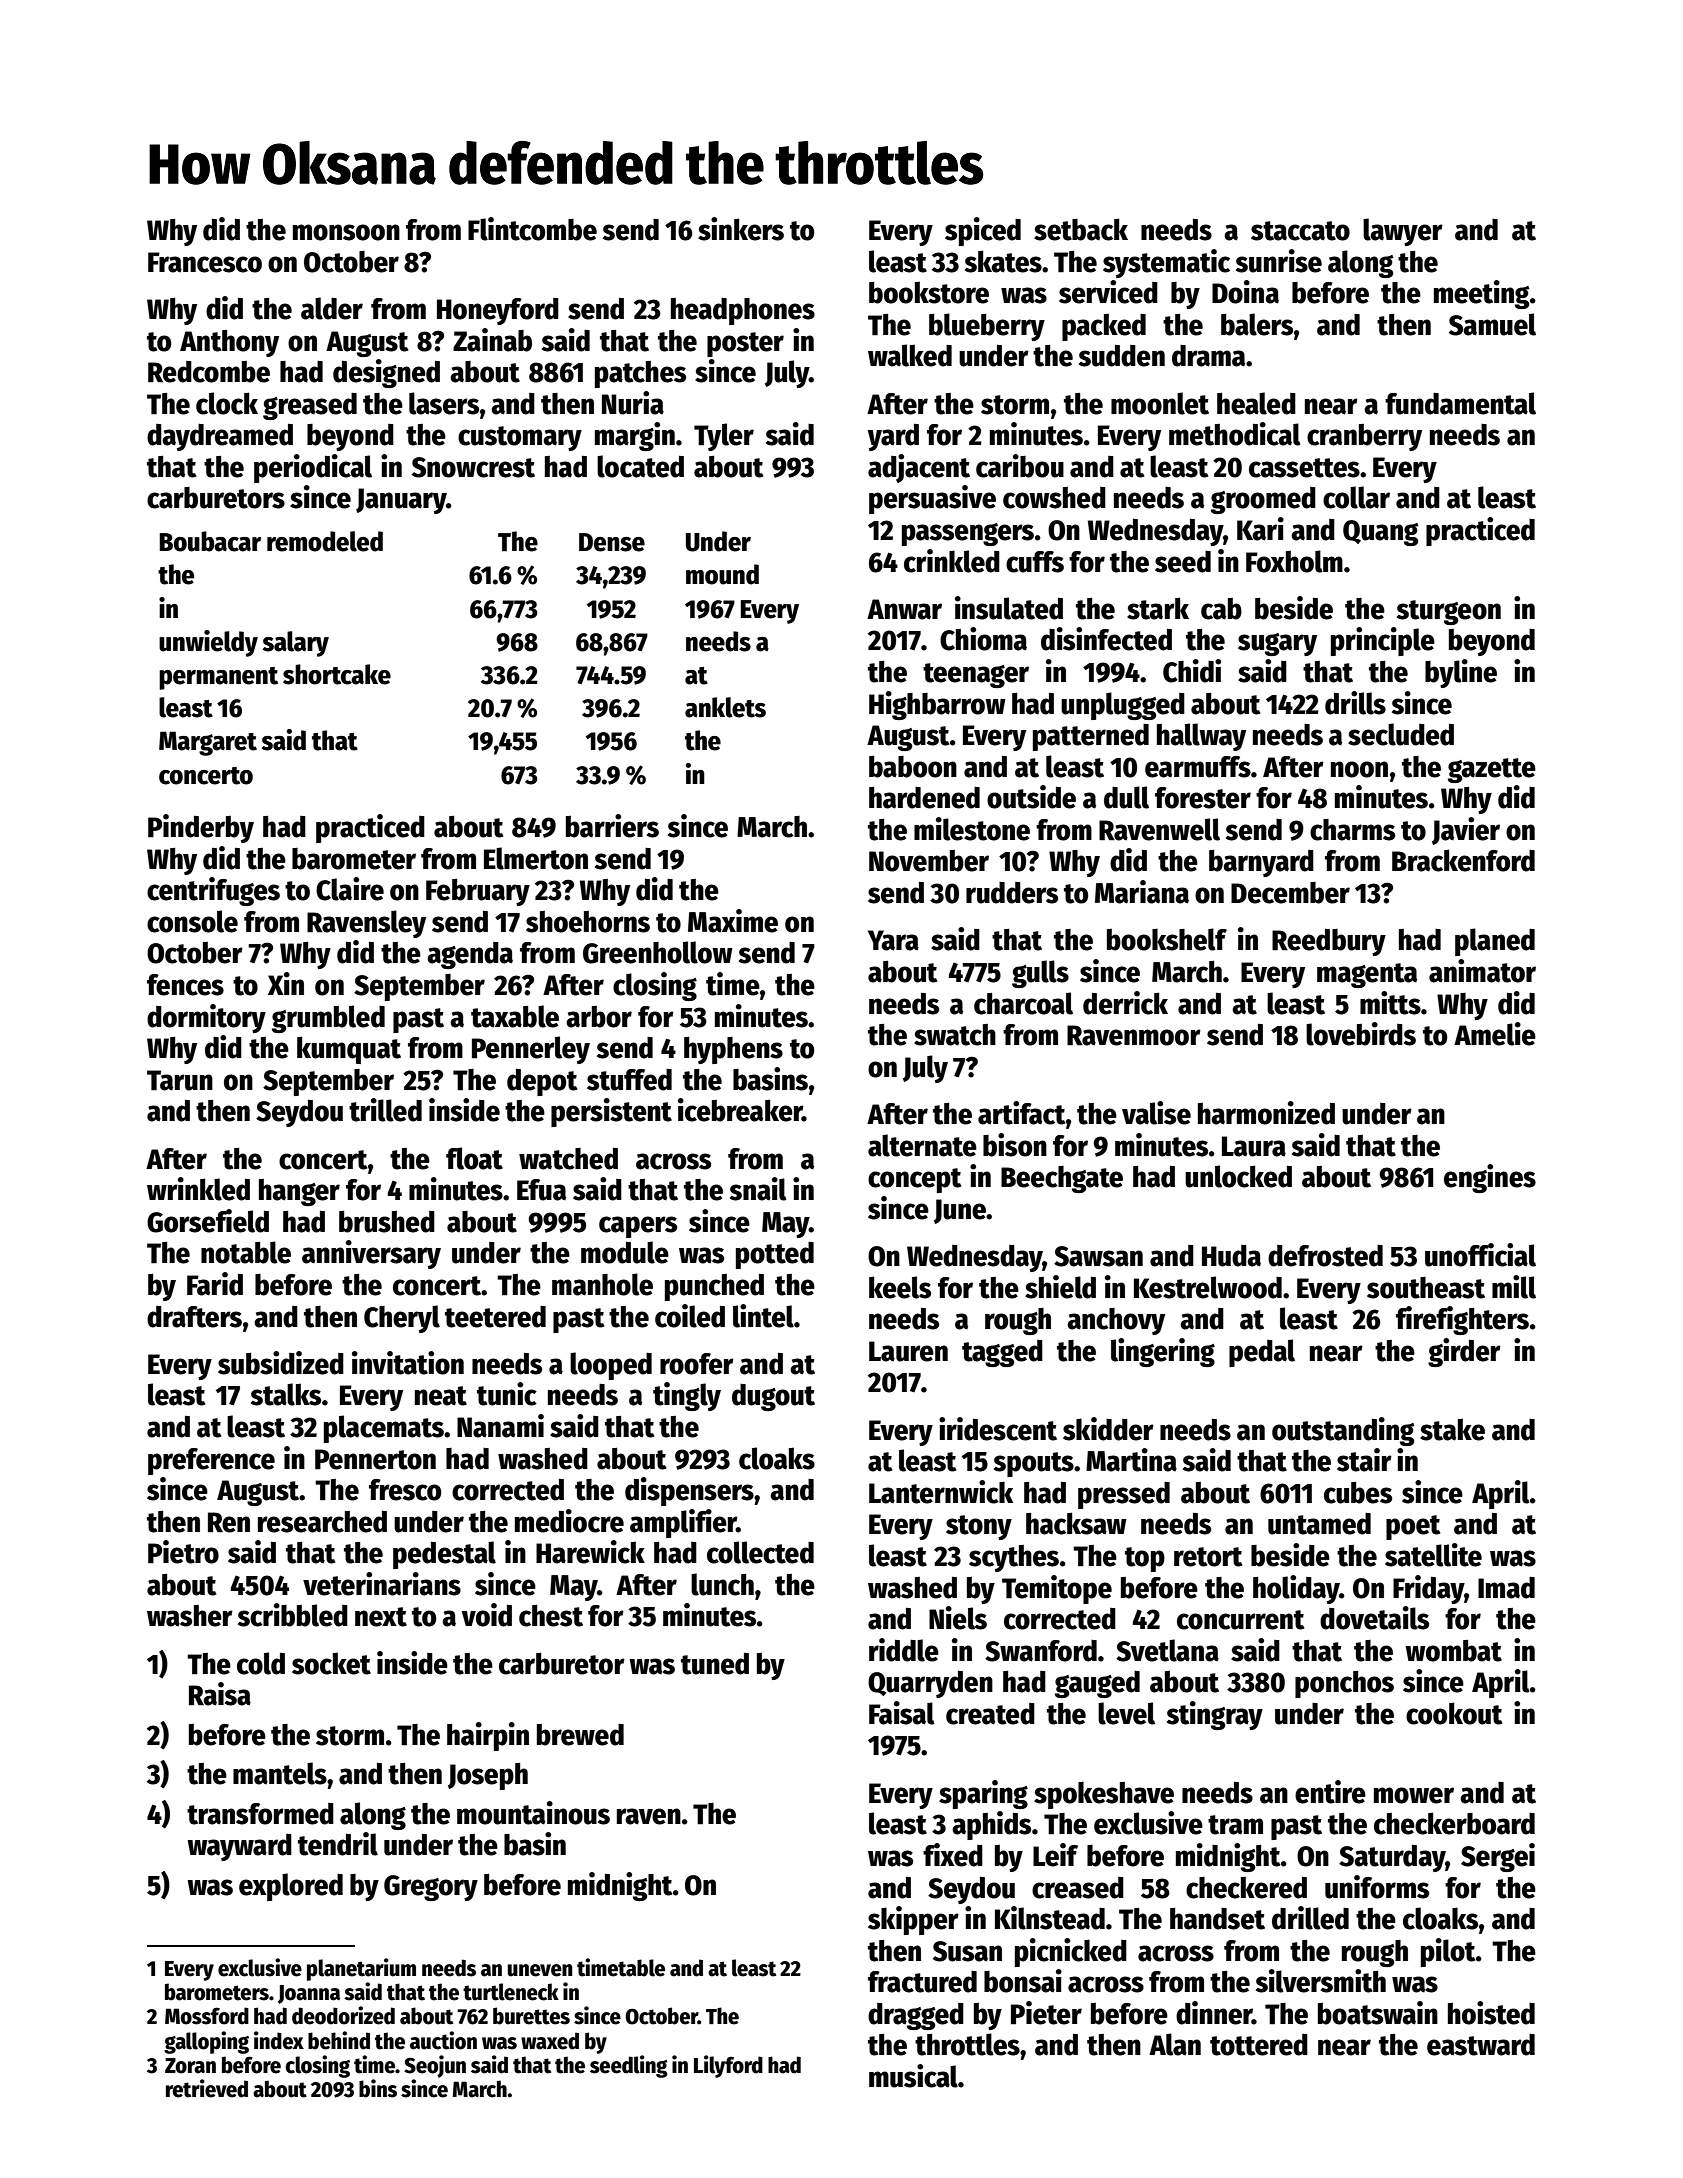 The height and width of the screenshot is (2178, 1683). Describe the element at coordinates (205, 262) in the screenshot. I see `Francesco` at that location.
